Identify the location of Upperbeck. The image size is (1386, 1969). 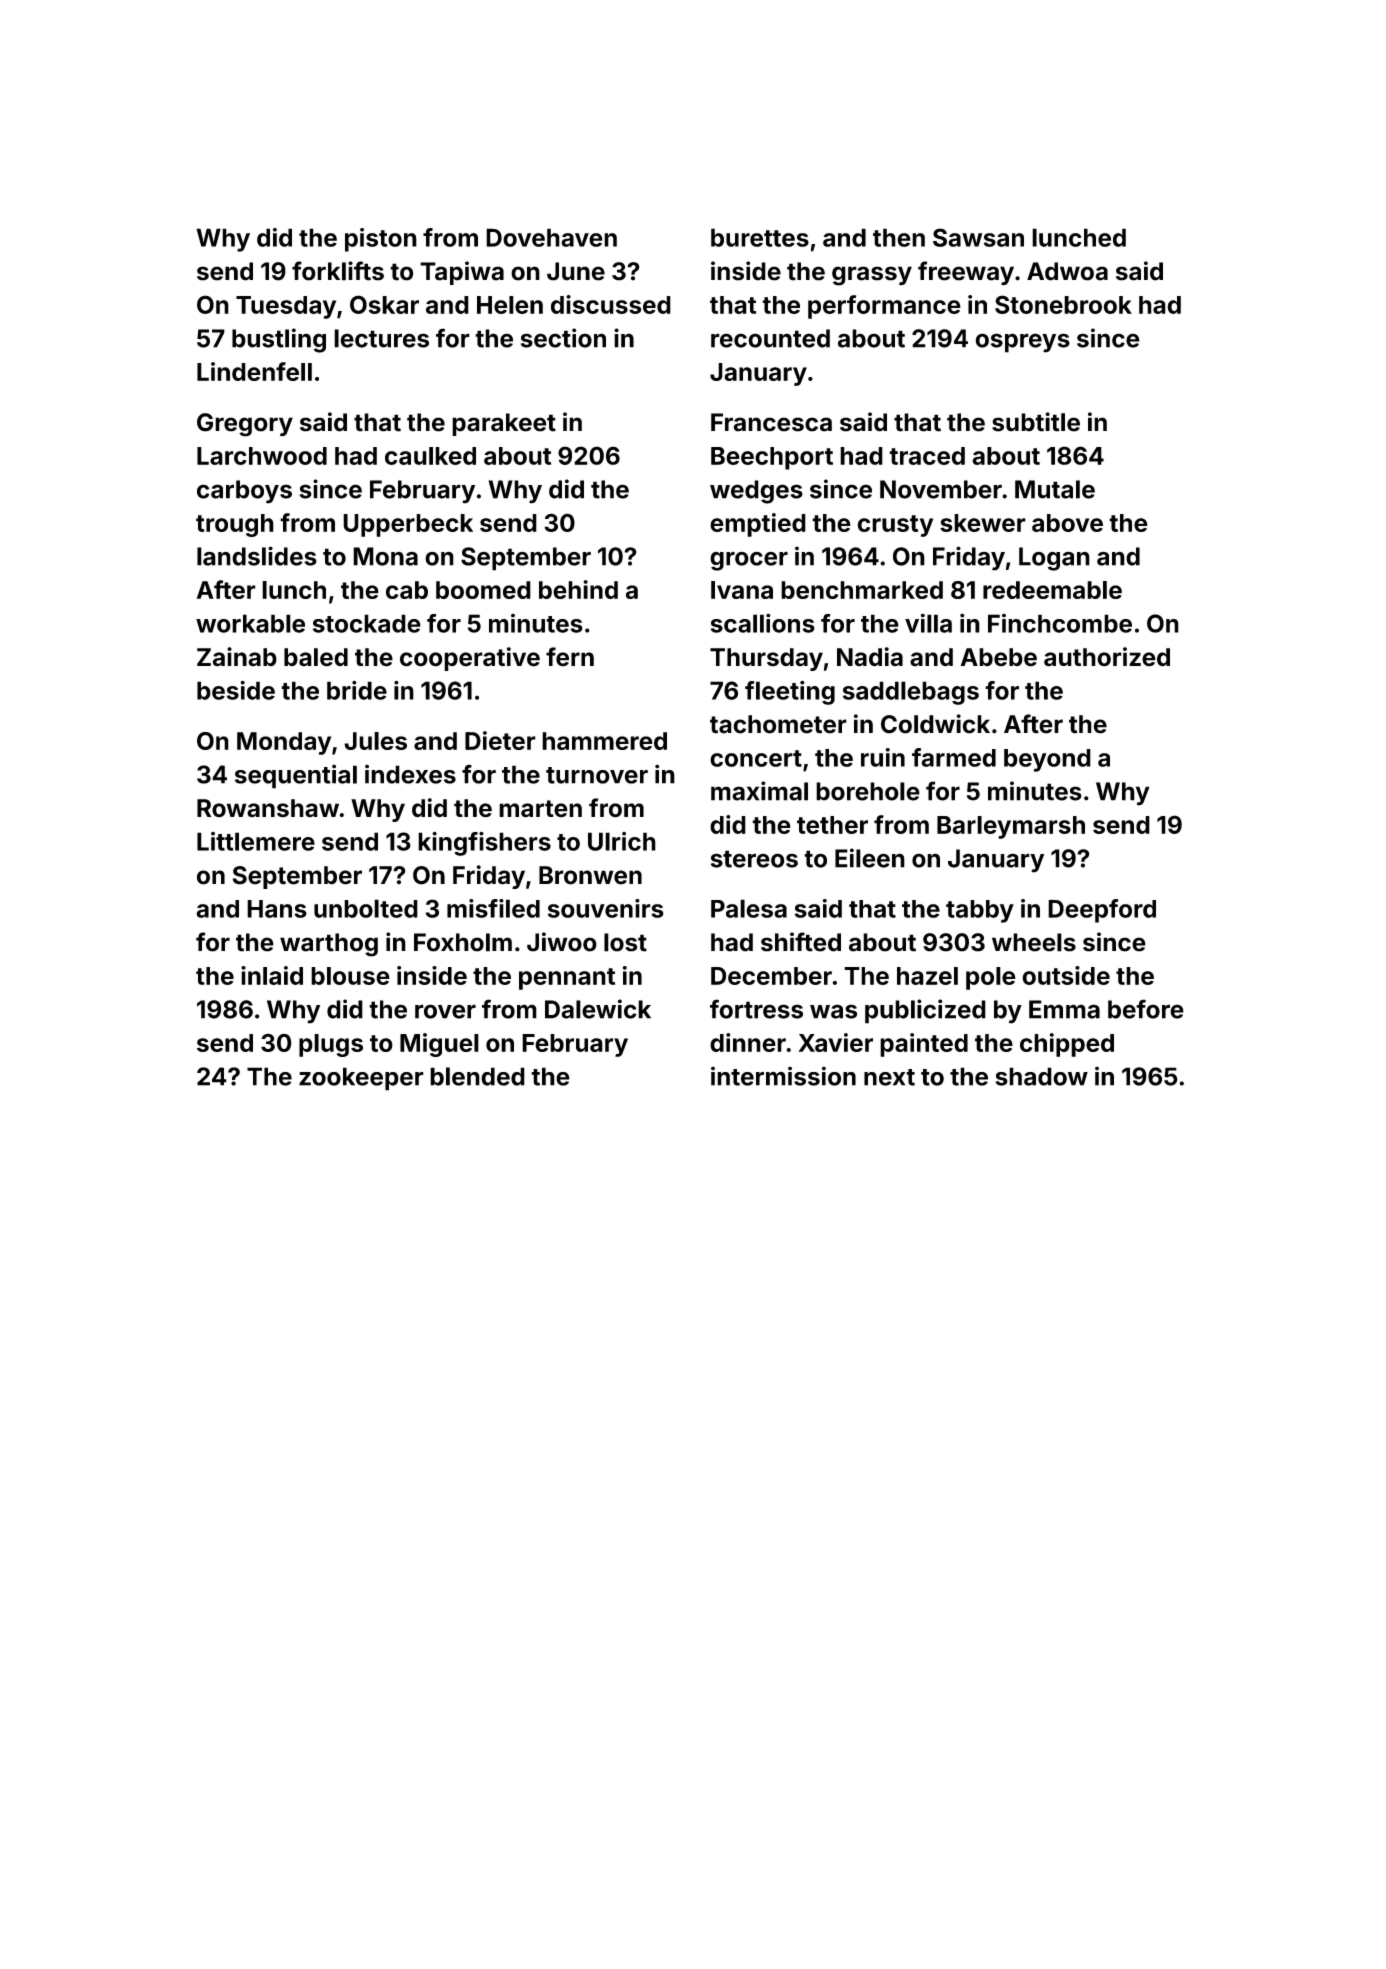
(408, 525).
